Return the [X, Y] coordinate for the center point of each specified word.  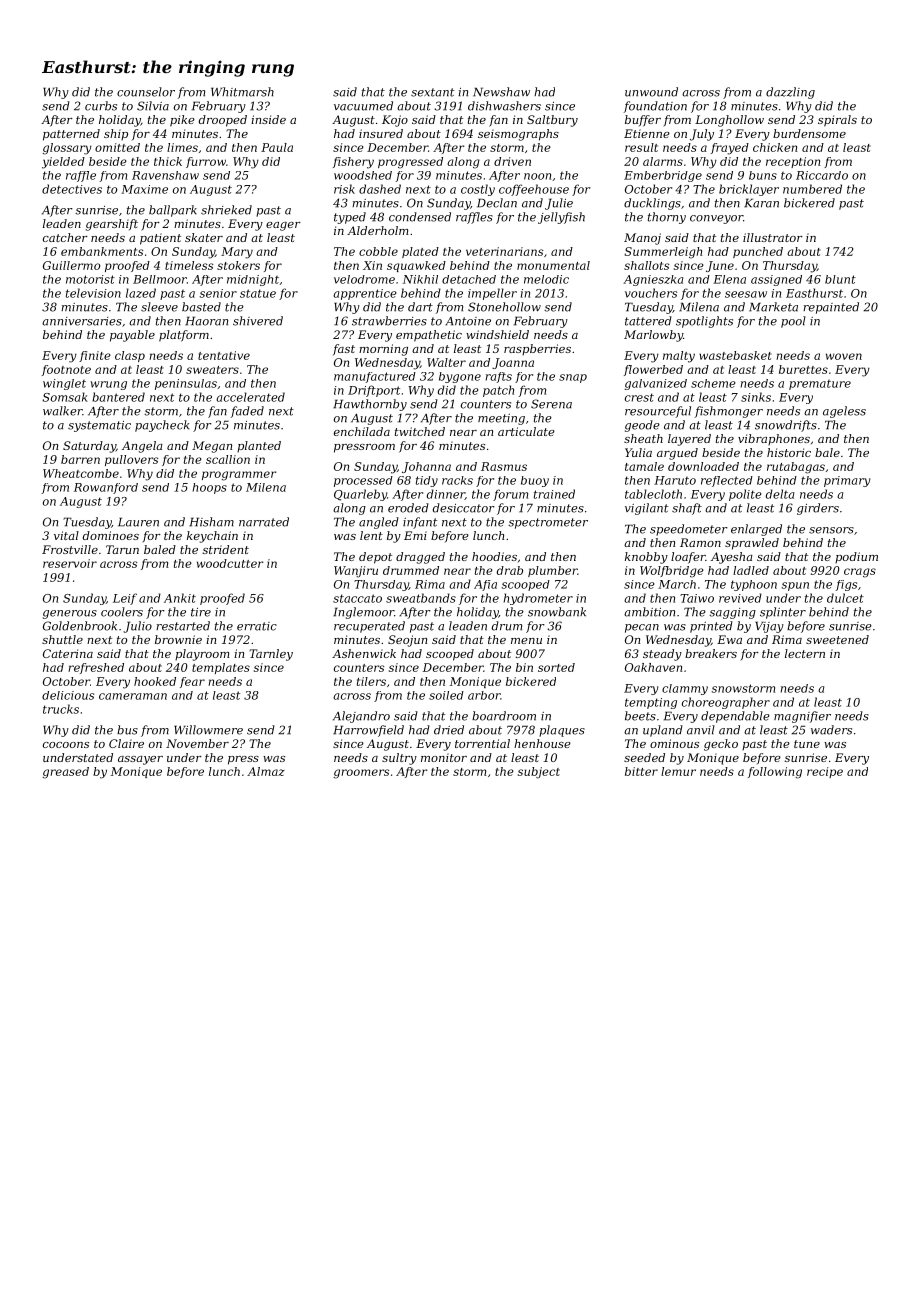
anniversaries [82, 321]
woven [844, 356]
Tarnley [271, 655]
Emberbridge [663, 176]
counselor [146, 92]
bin [524, 667]
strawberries [389, 321]
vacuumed [363, 106]
